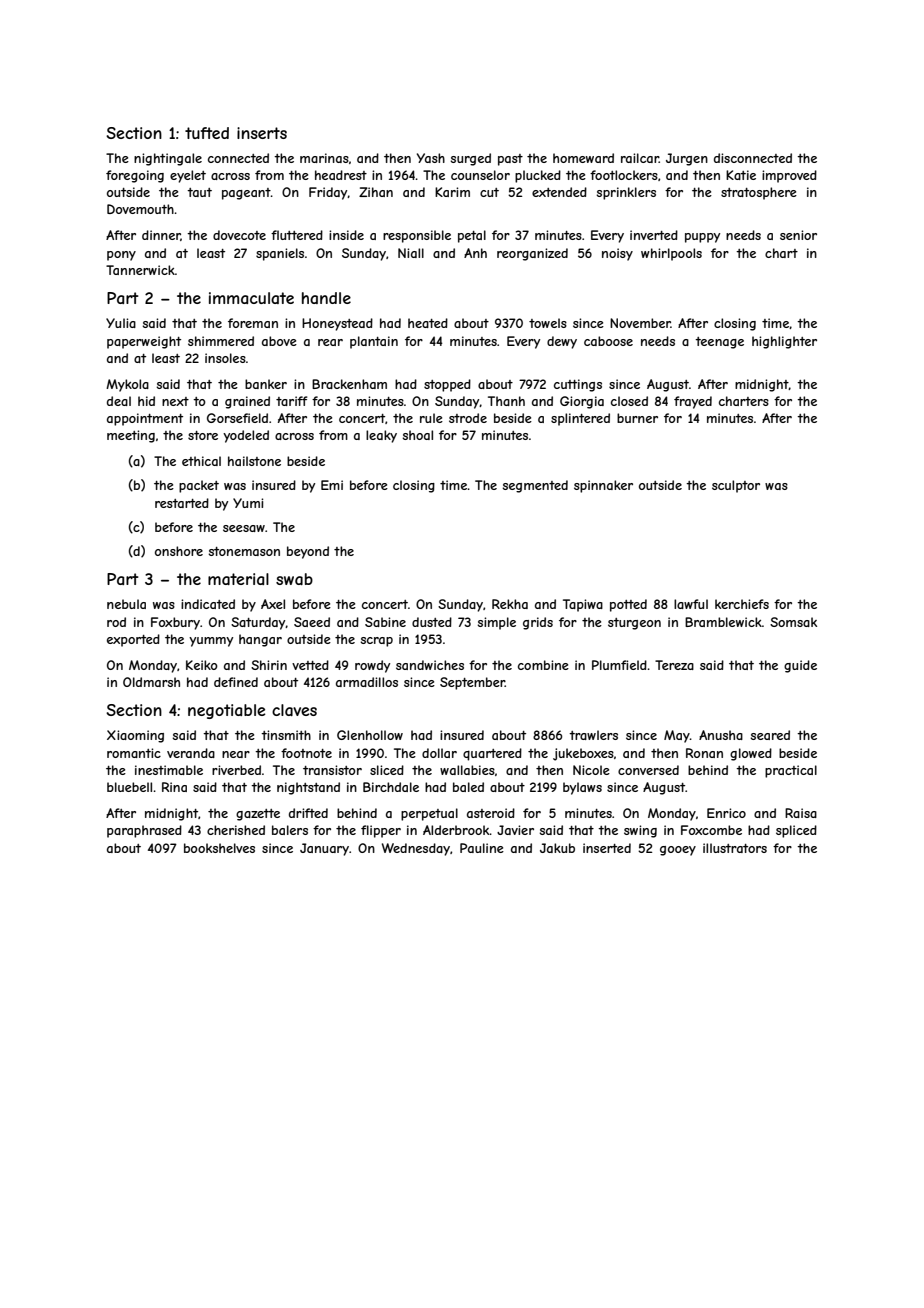 The width and height of the document is (924, 1308). Describe the element at coordinates (326, 298) in the document. I see `handle` at that location.
